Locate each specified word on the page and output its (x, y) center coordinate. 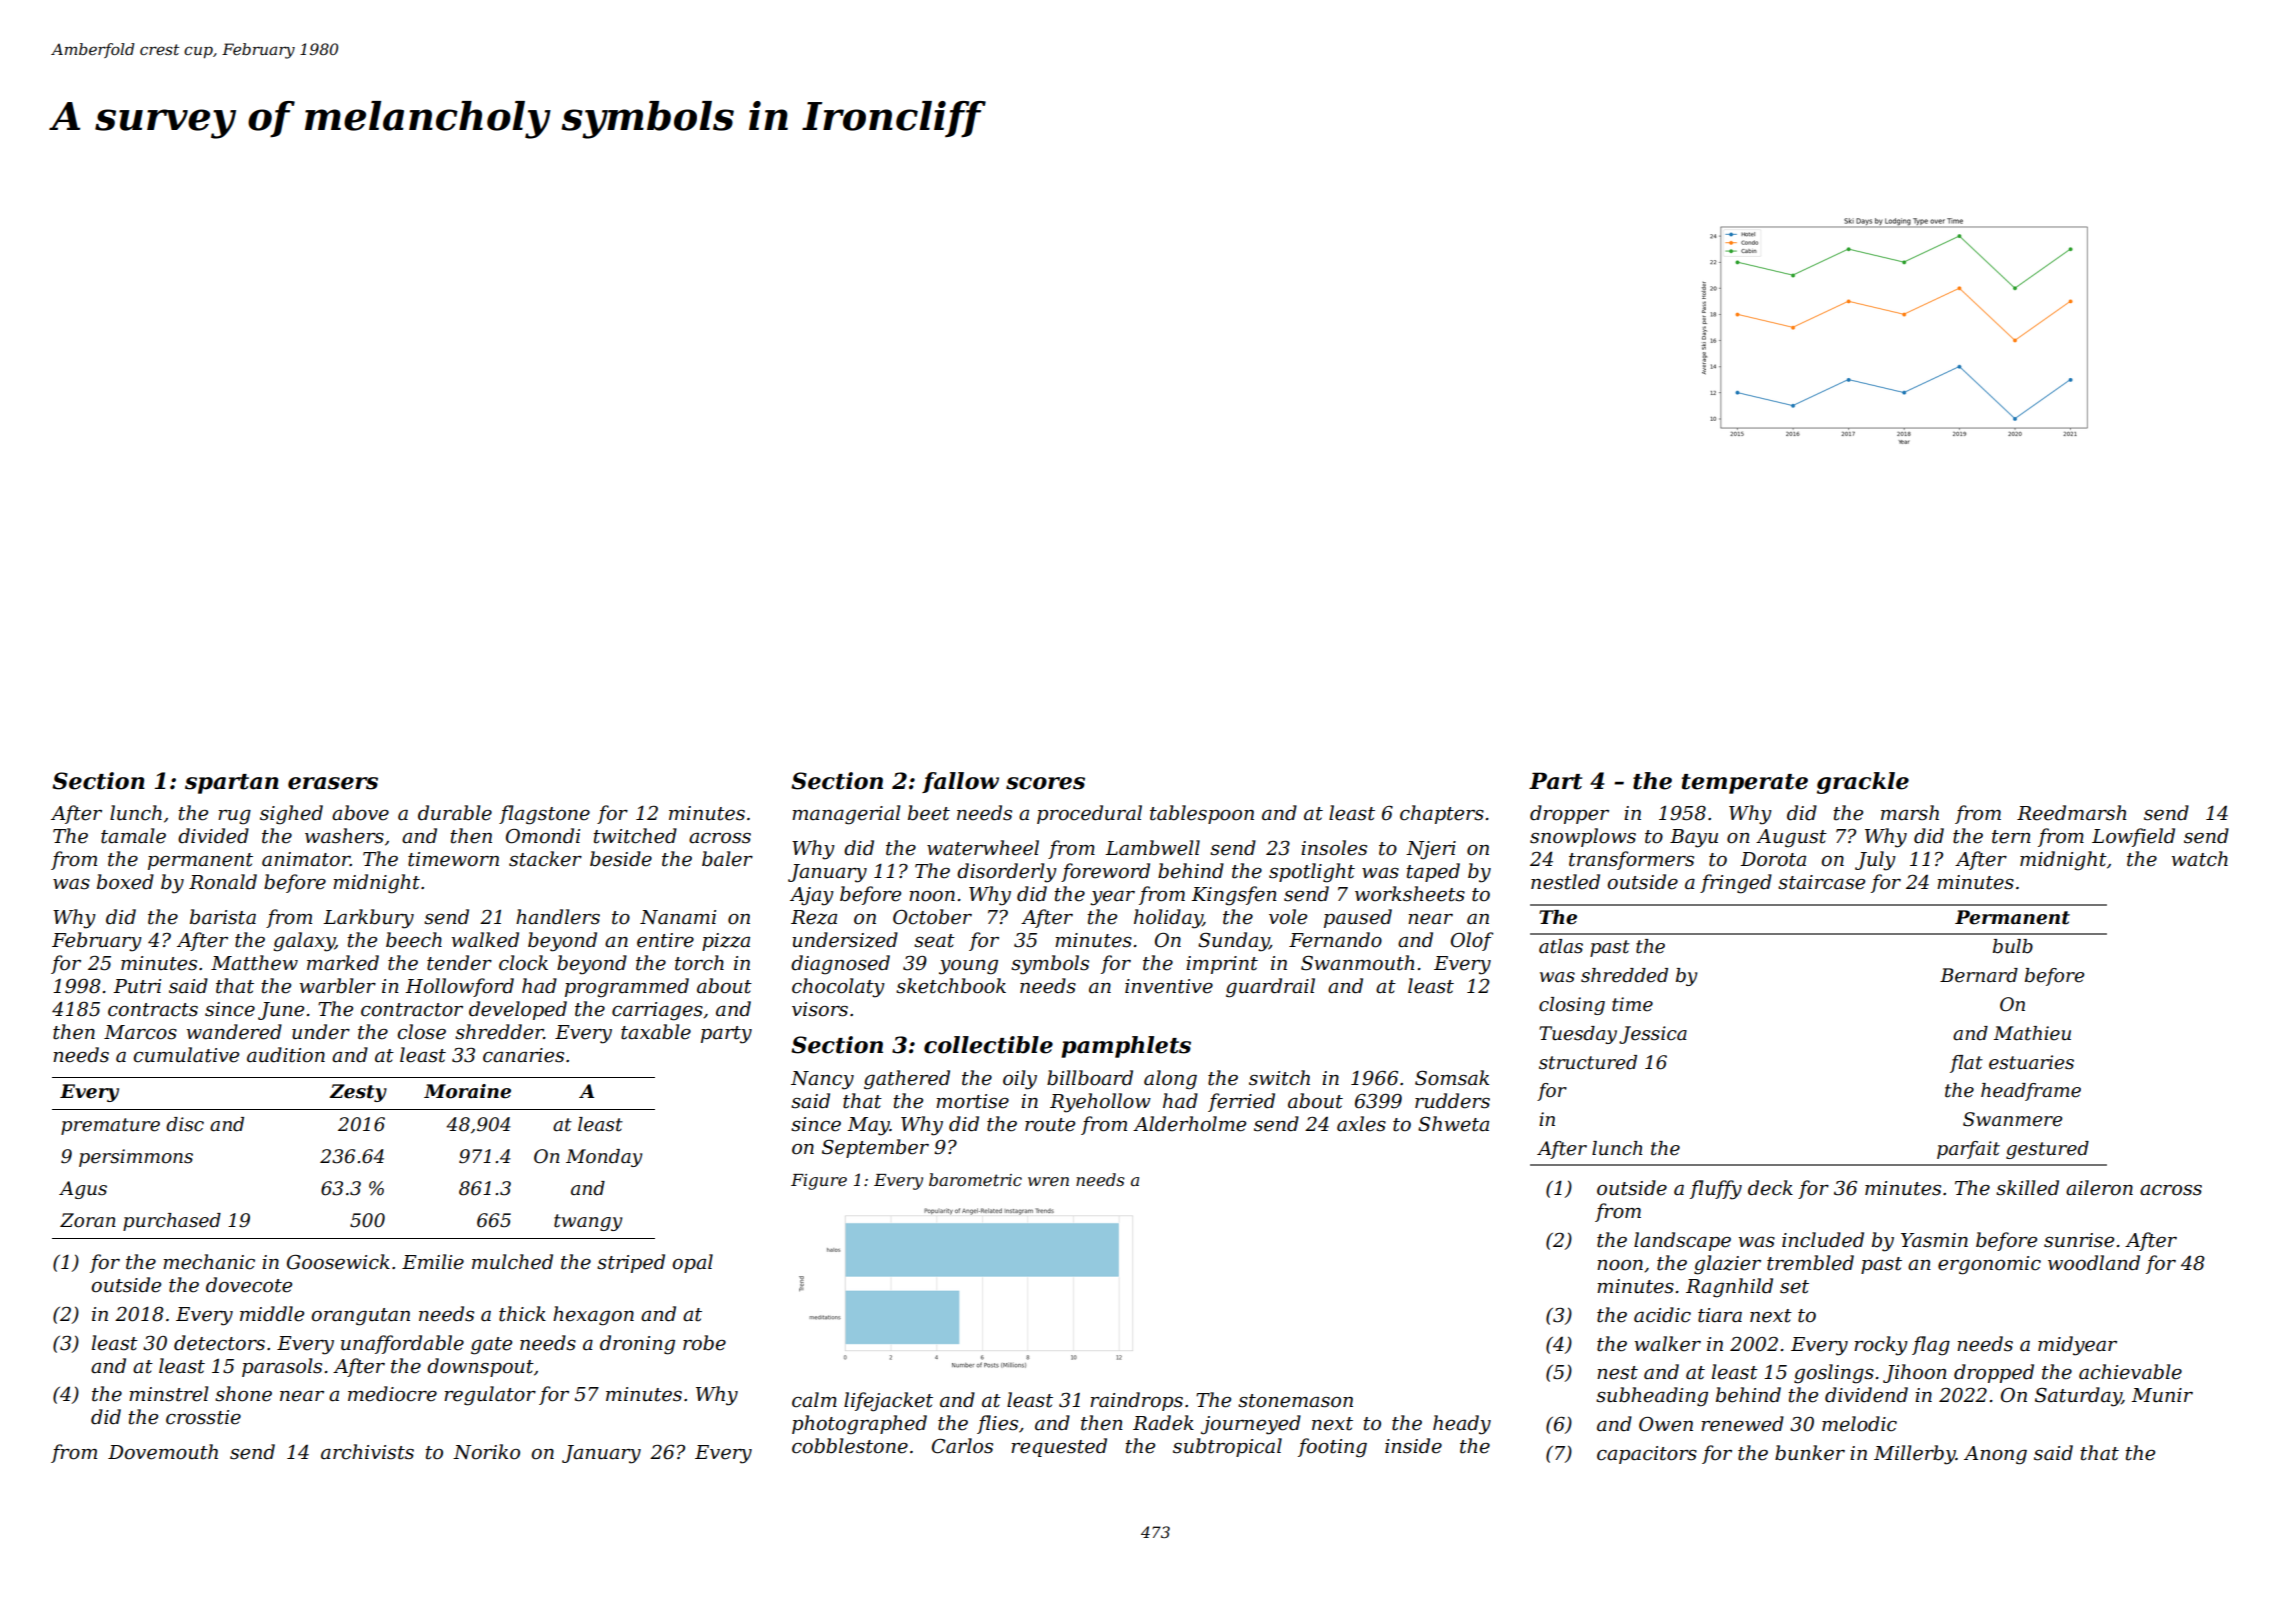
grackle (1863, 783)
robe (704, 1343)
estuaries (2031, 1062)
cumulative (186, 1055)
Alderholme (1189, 1124)
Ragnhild (1729, 1288)
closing (1572, 1006)
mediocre (392, 1394)
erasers (333, 783)
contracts (153, 1010)
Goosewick (338, 1262)
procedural (1089, 814)
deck (1770, 1188)
